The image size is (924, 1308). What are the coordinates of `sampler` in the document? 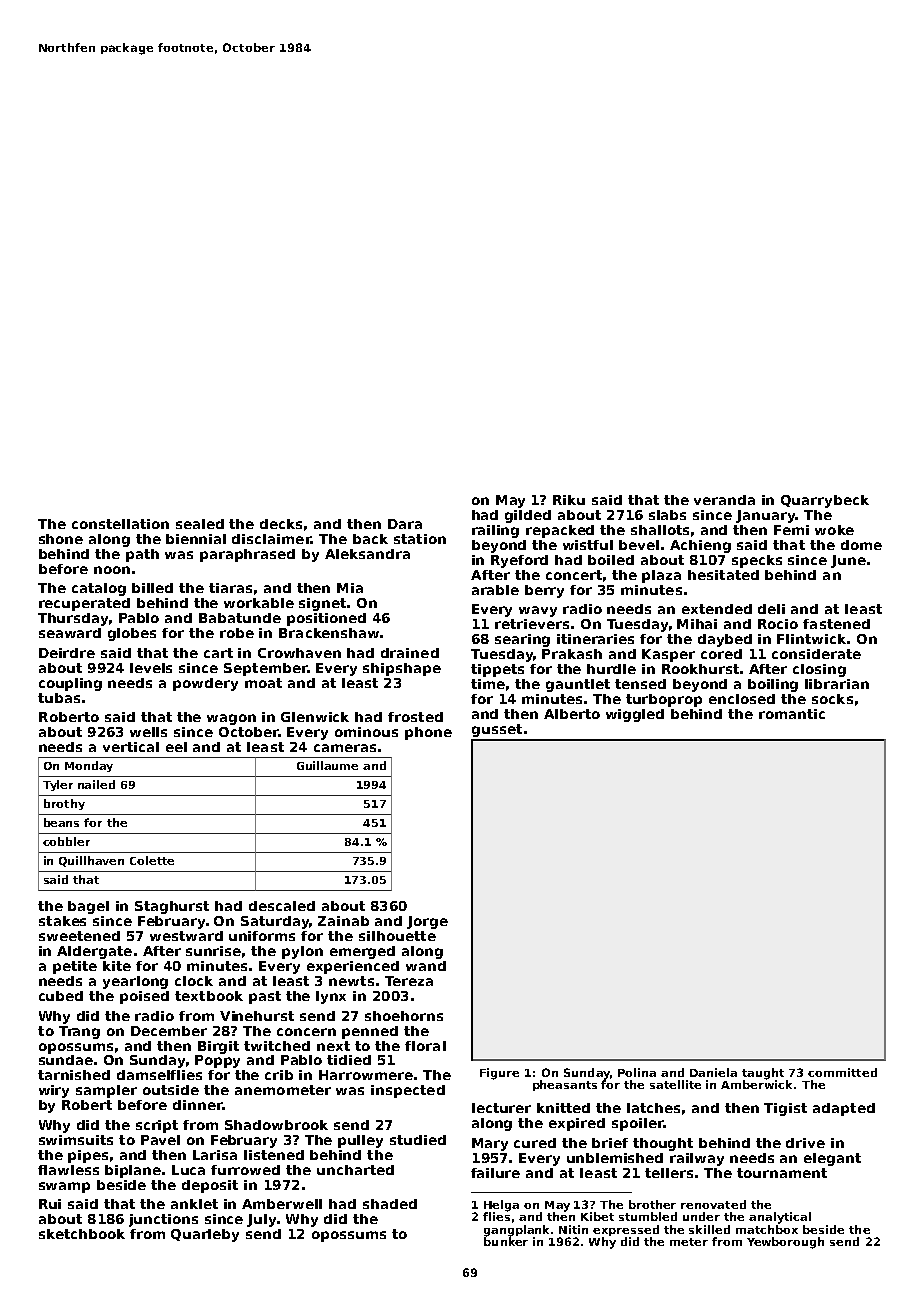 It's located at (106, 1091).
